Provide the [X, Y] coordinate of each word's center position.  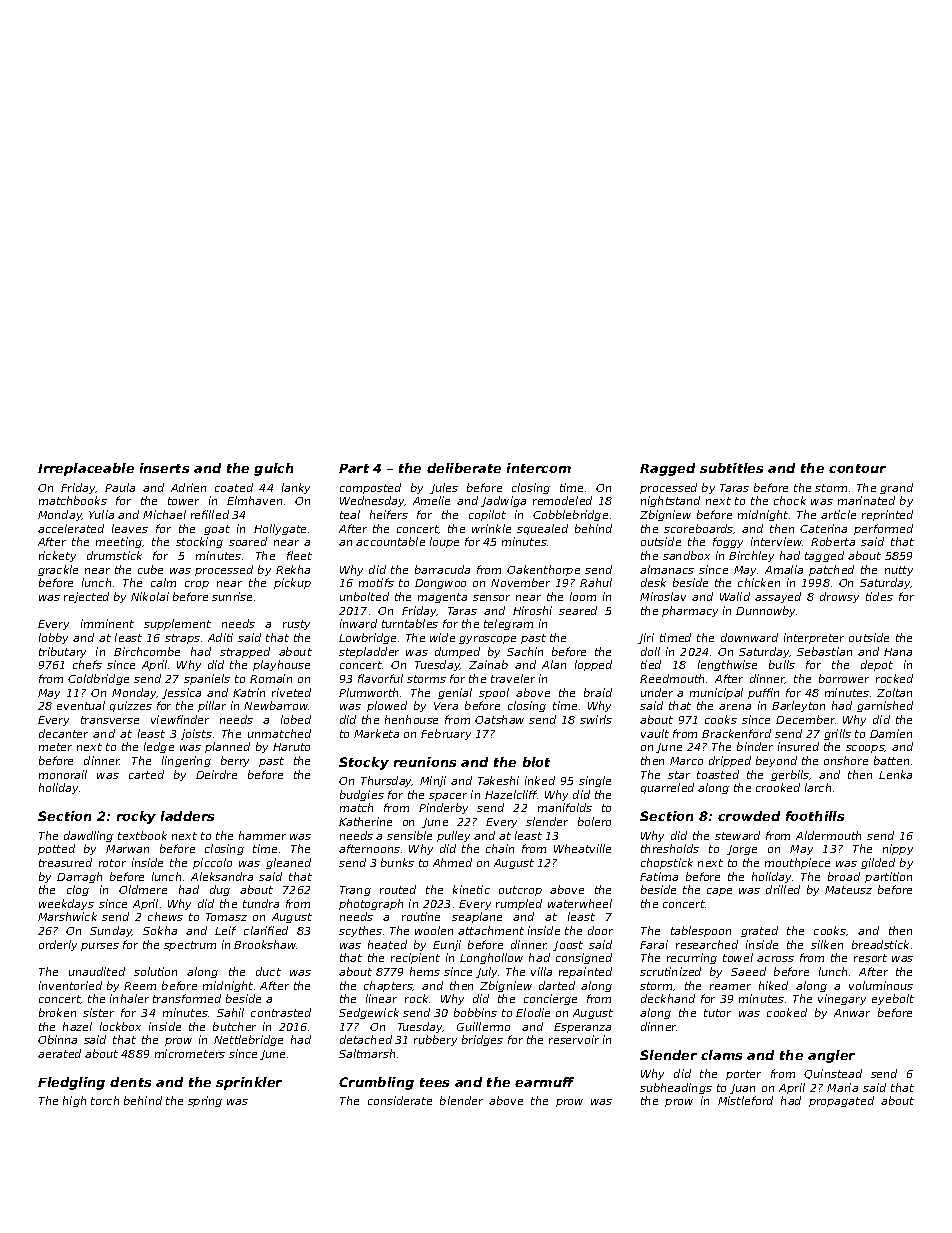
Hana [898, 652]
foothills [815, 816]
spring [205, 1101]
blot [536, 762]
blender [461, 1100]
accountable [390, 541]
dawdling [88, 836]
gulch [273, 469]
